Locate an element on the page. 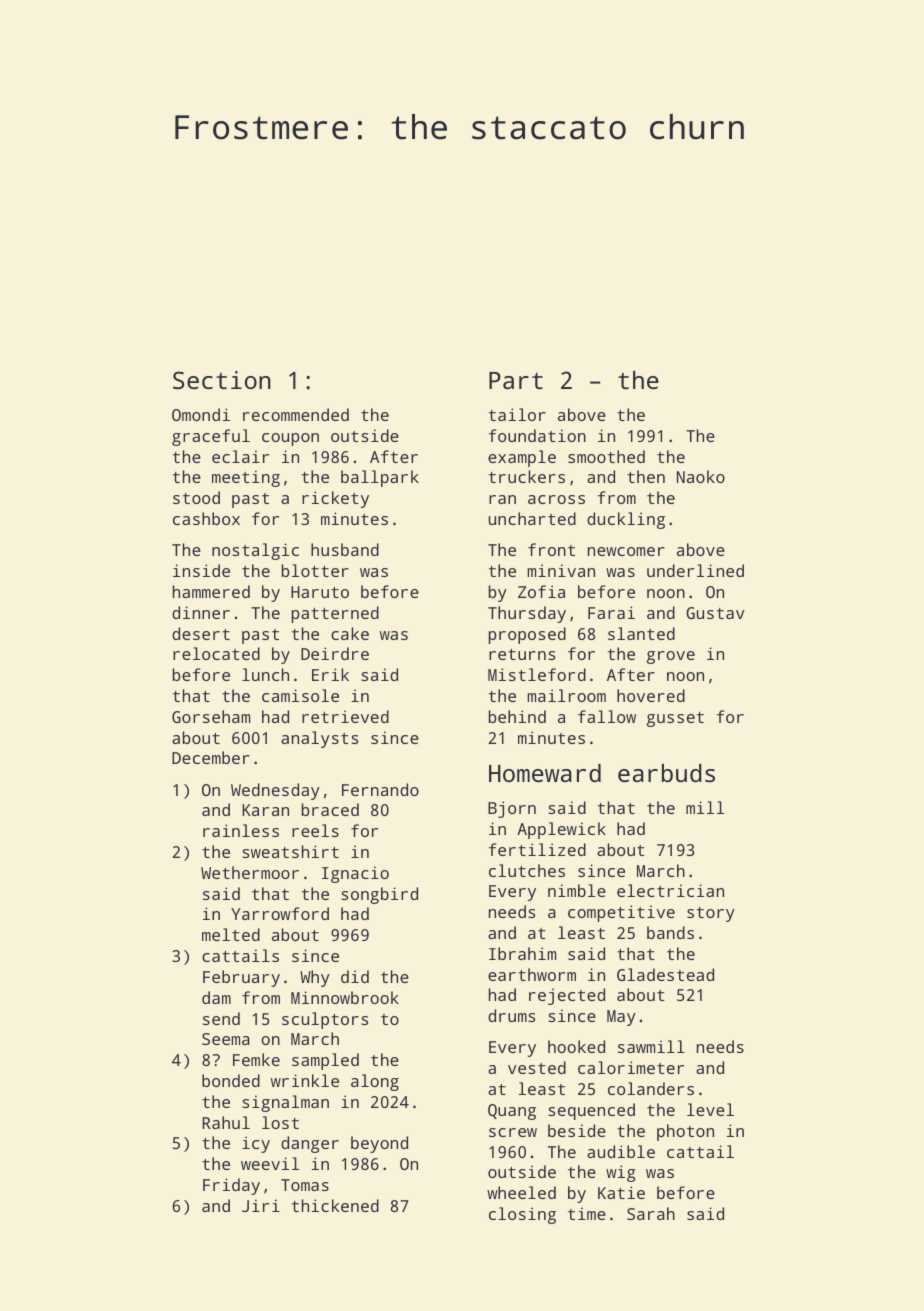 This page has height=1311, width=924. rickety is located at coordinates (335, 499).
